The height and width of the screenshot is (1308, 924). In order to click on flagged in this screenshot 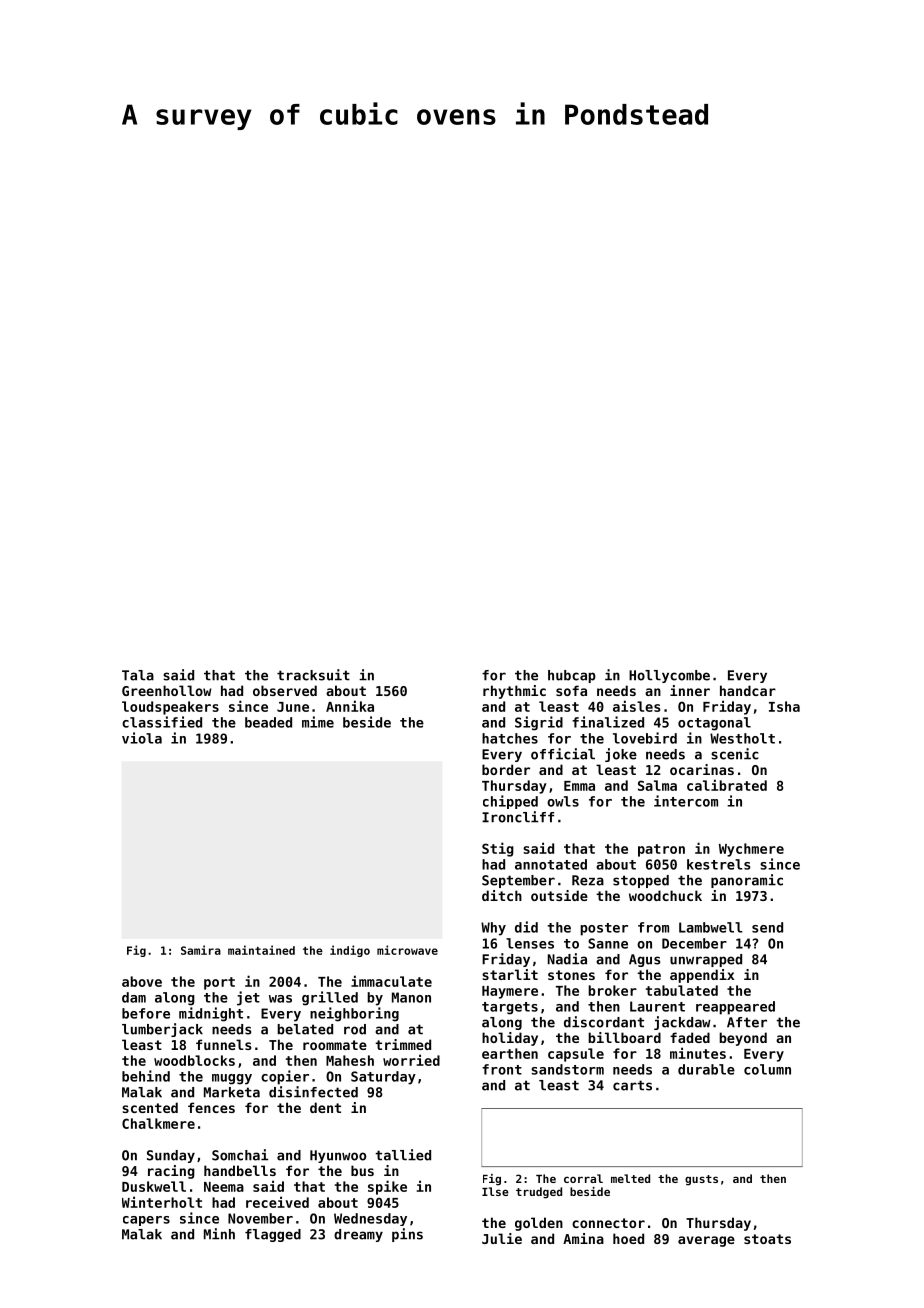, I will do `click(273, 1235)`.
